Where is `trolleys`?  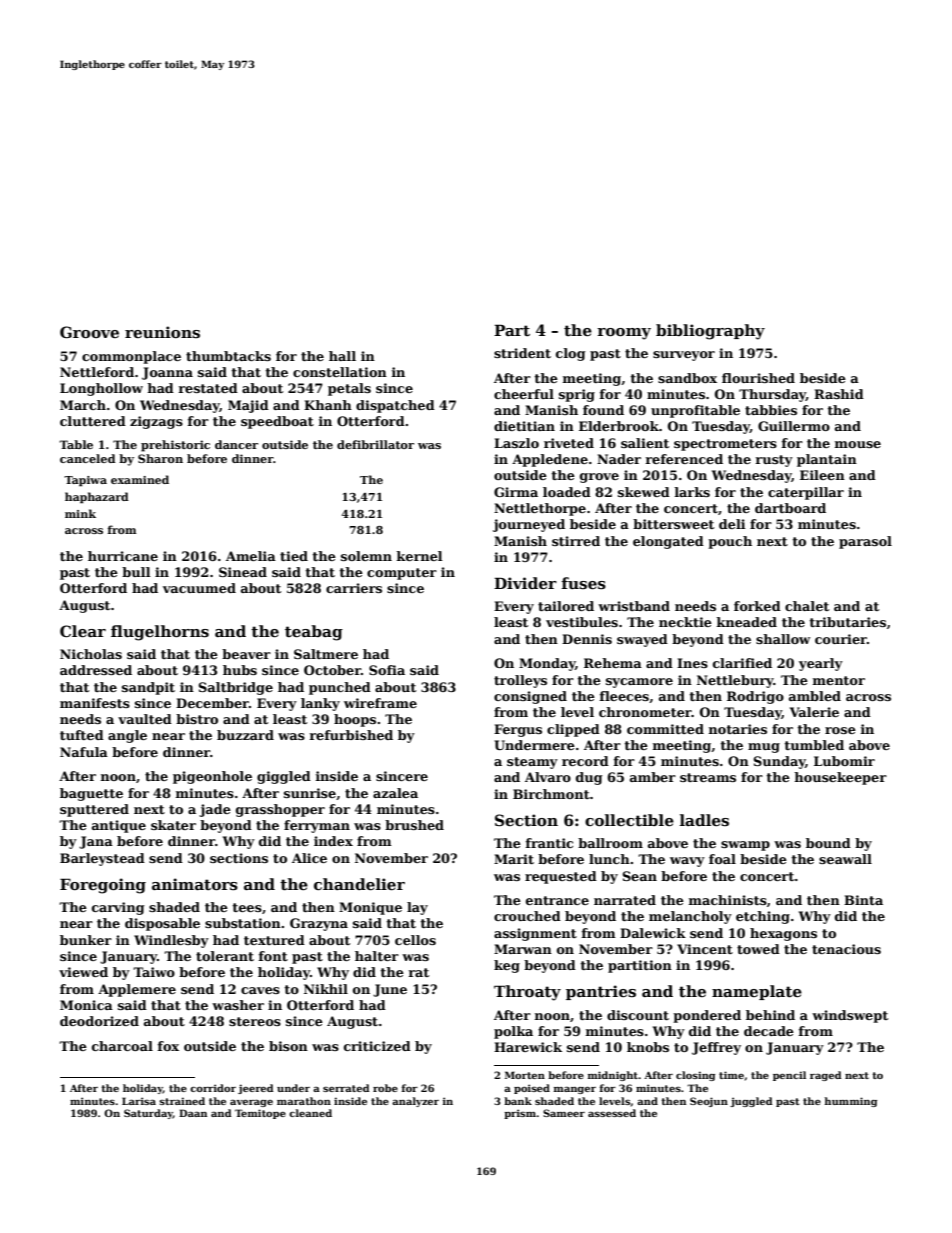 trolleys is located at coordinates (520, 681).
